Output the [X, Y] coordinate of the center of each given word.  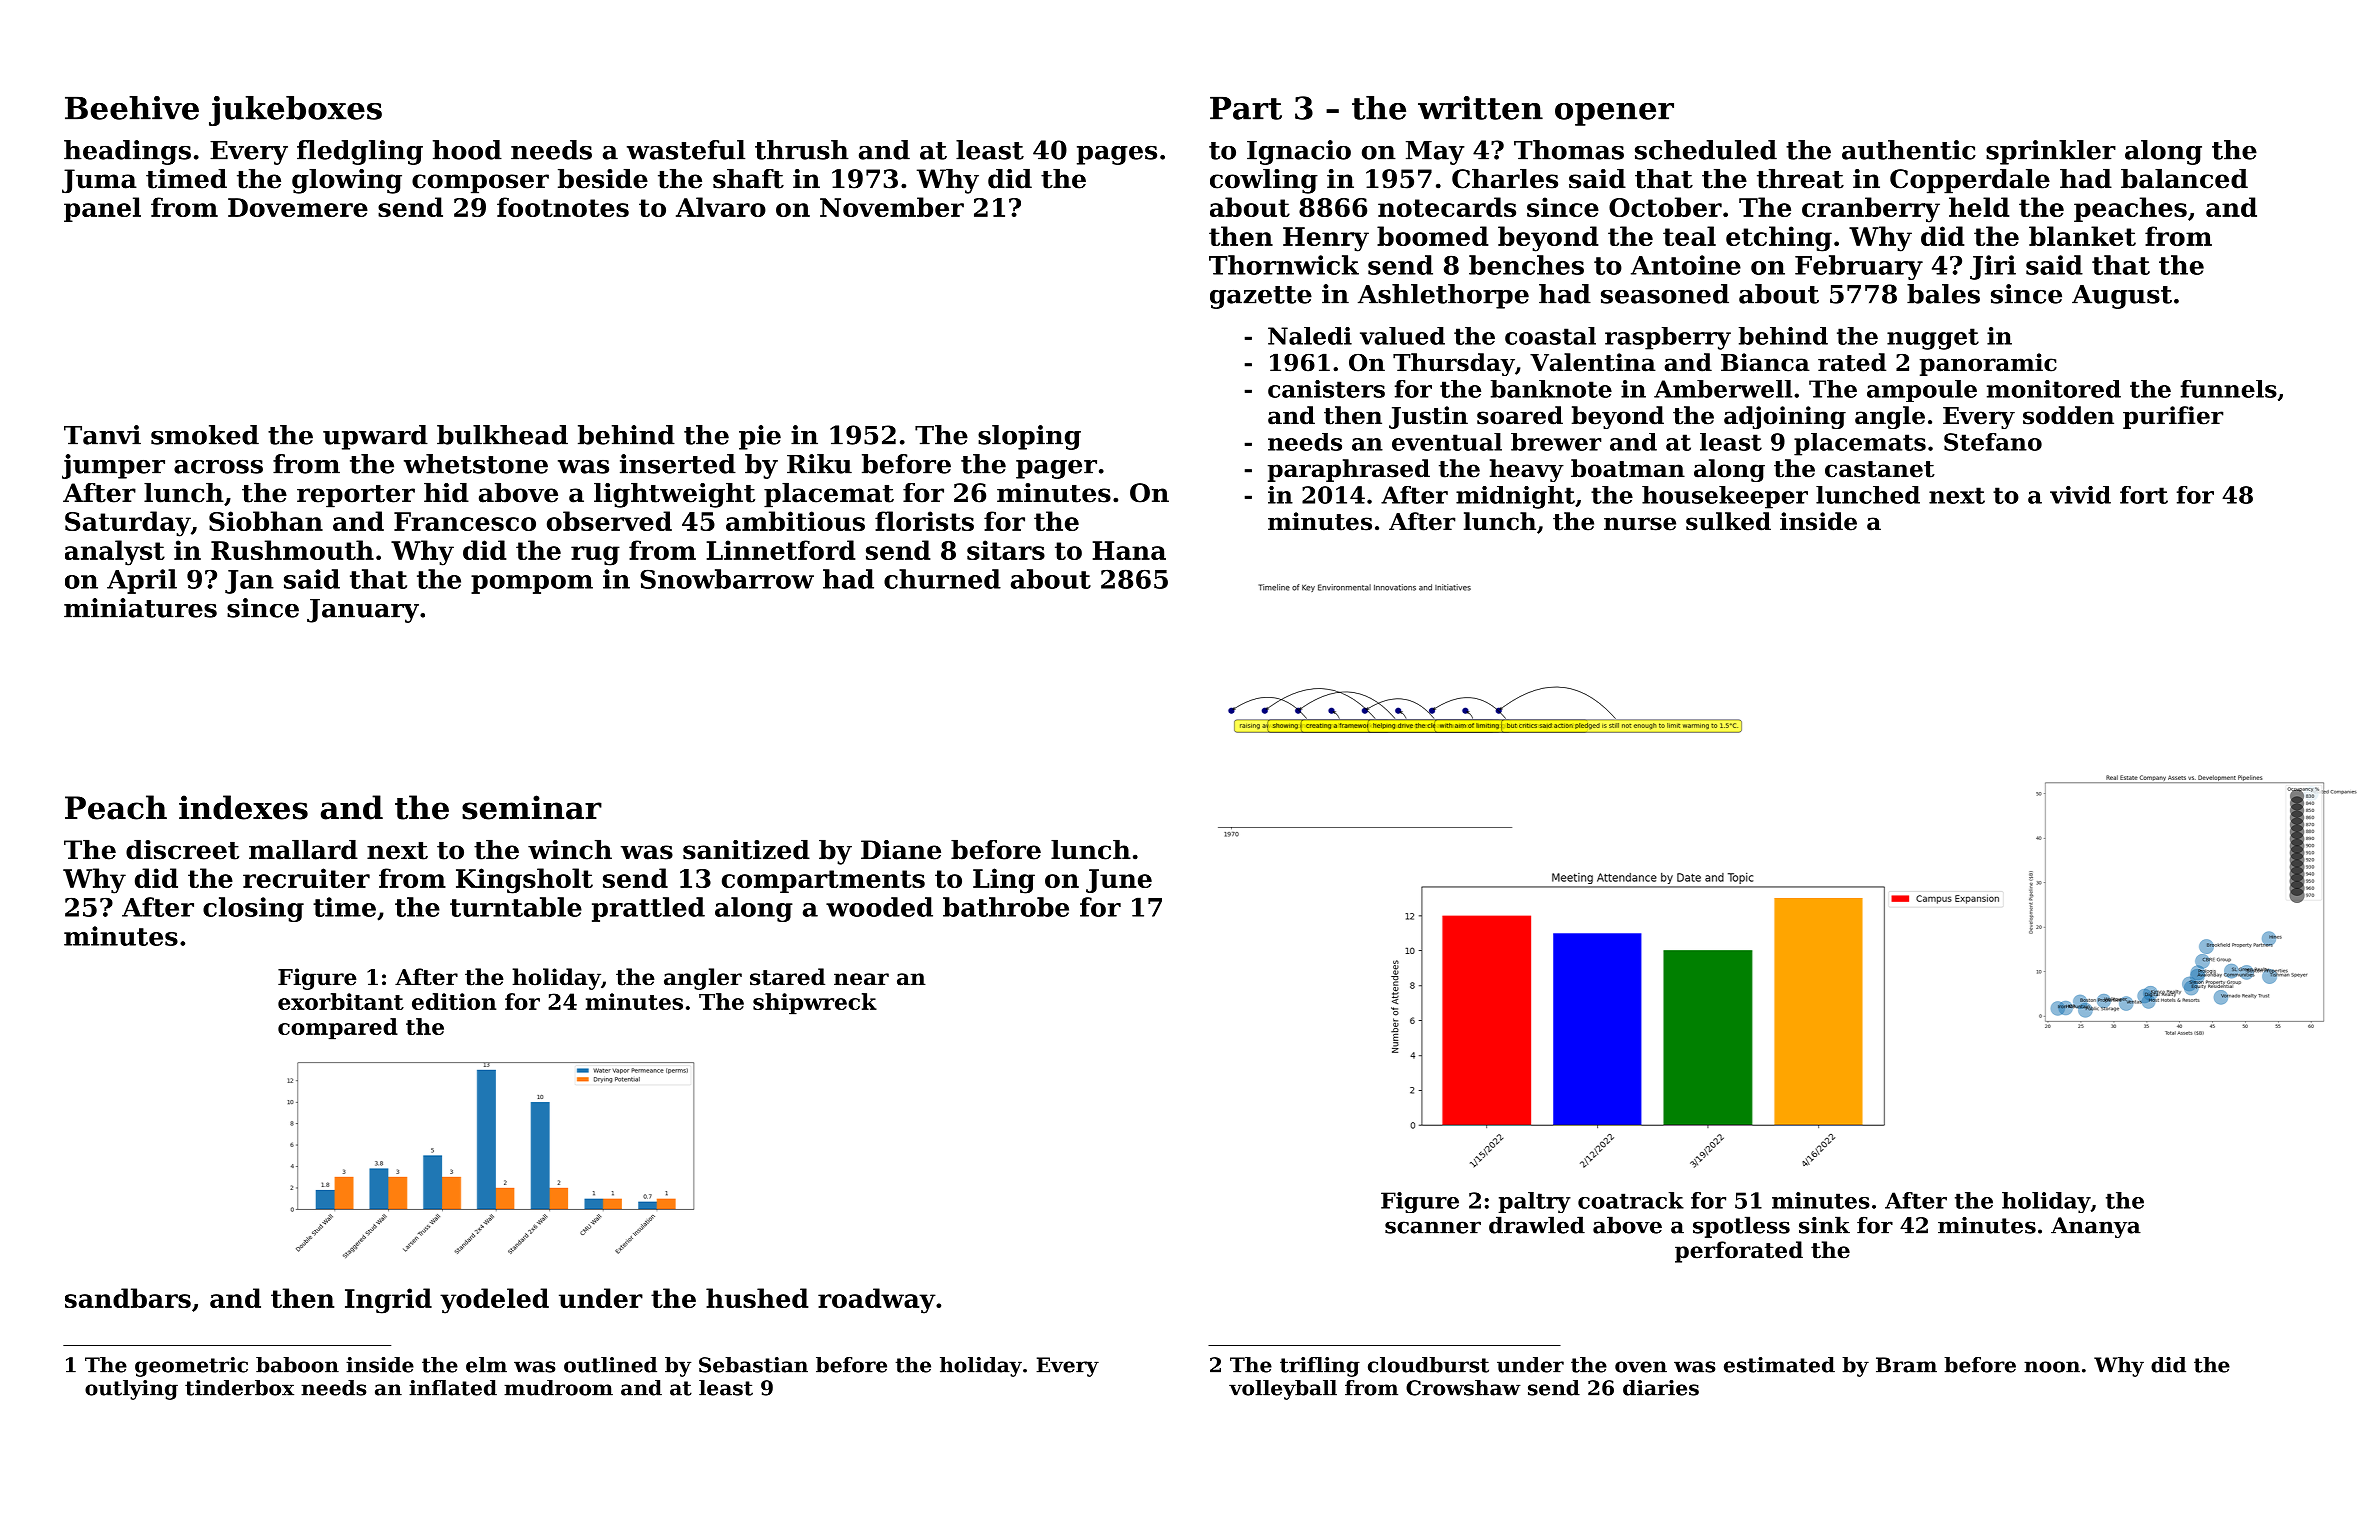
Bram [1906, 1365]
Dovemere [298, 207]
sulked [1728, 521]
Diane [901, 850]
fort [2144, 495]
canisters [1326, 389]
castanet [1880, 469]
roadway [877, 1301]
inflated [453, 1388]
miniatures [140, 608]
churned [942, 579]
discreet [182, 850]
